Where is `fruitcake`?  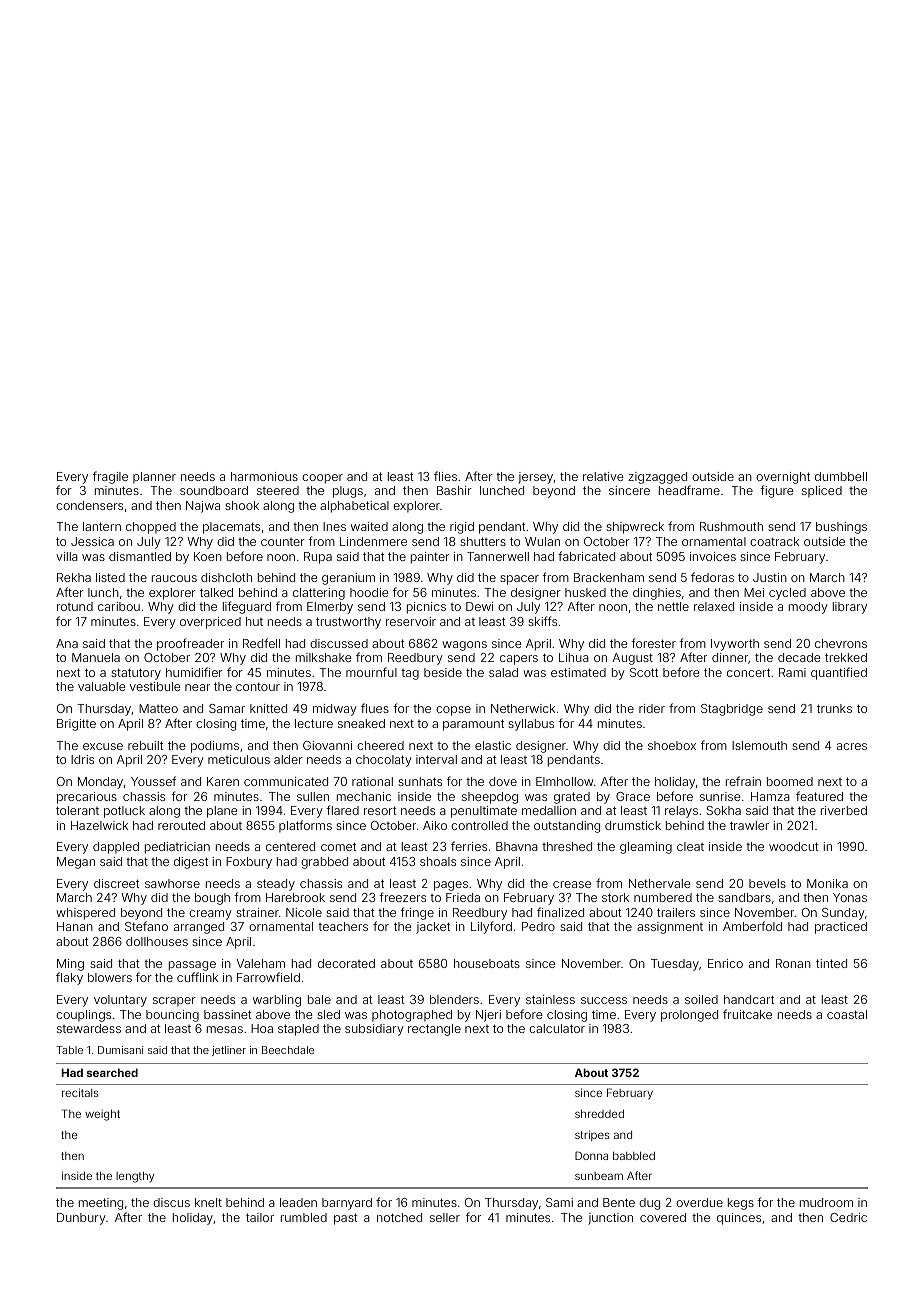 fruitcake is located at coordinates (747, 1014).
